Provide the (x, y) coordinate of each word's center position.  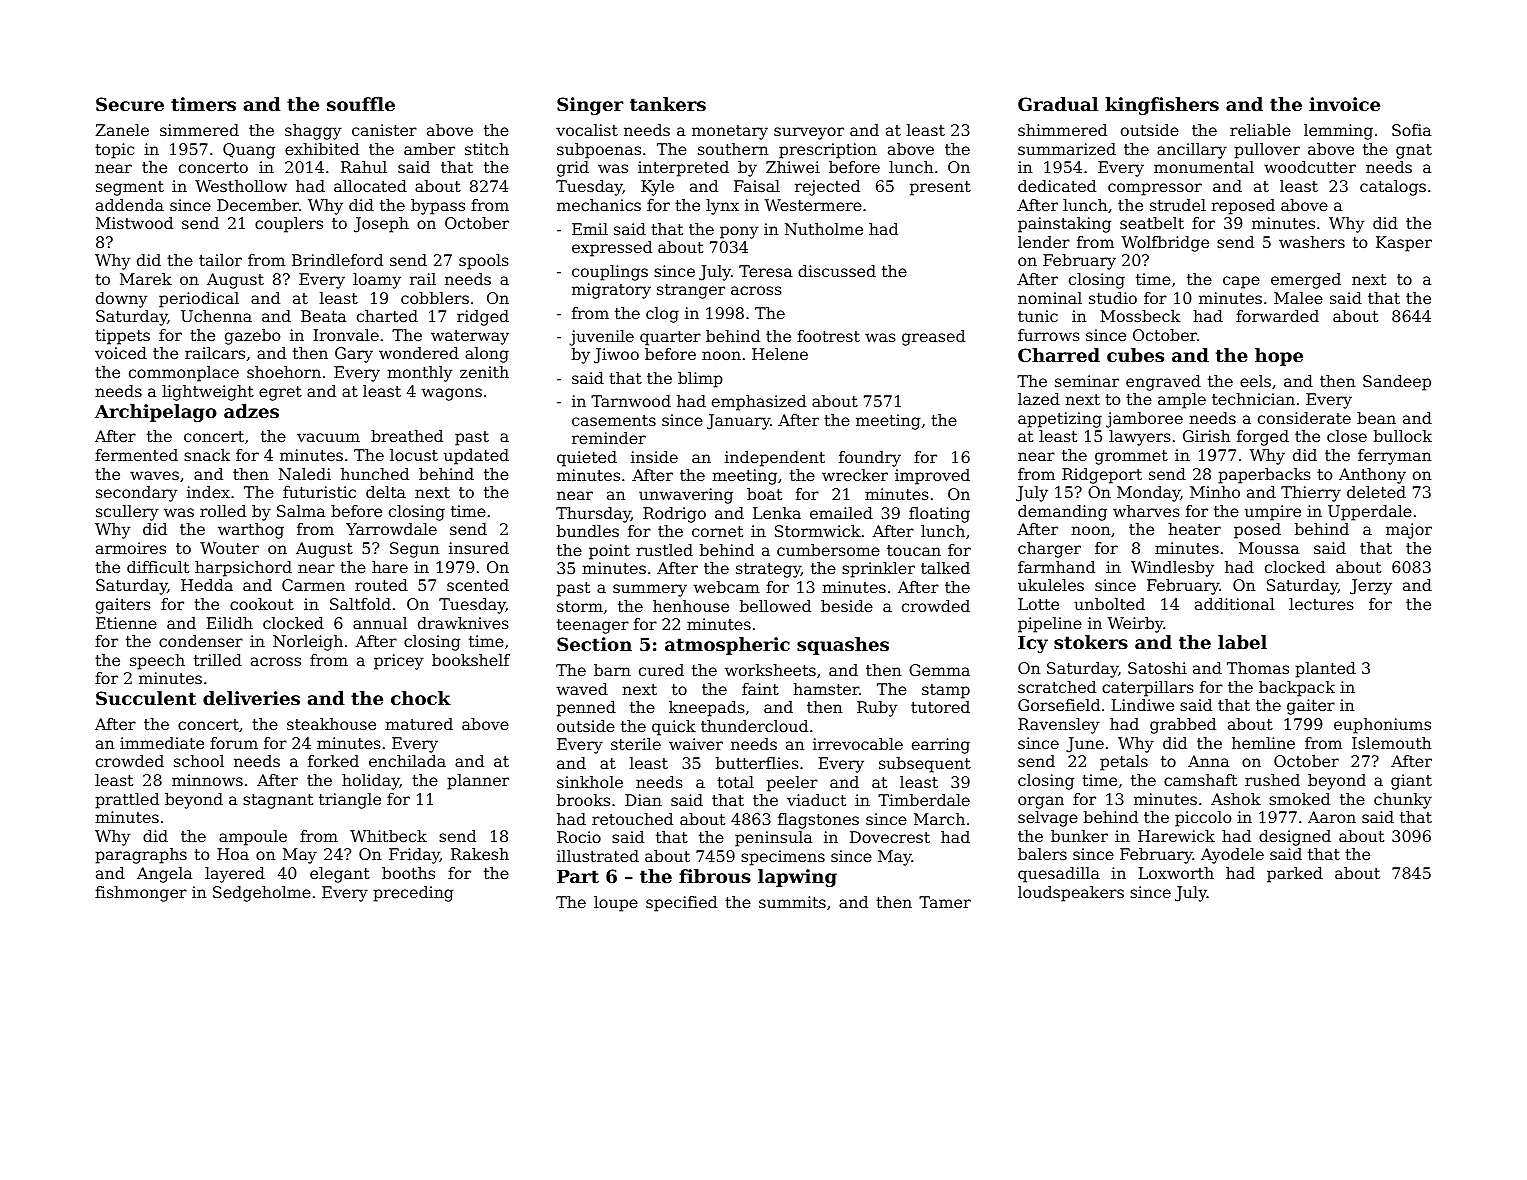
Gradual (1058, 104)
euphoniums (1382, 726)
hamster (826, 689)
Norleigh (308, 643)
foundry (870, 459)
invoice (1344, 104)
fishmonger (141, 894)
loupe (616, 904)
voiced (121, 353)
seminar (1087, 381)
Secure (130, 104)
